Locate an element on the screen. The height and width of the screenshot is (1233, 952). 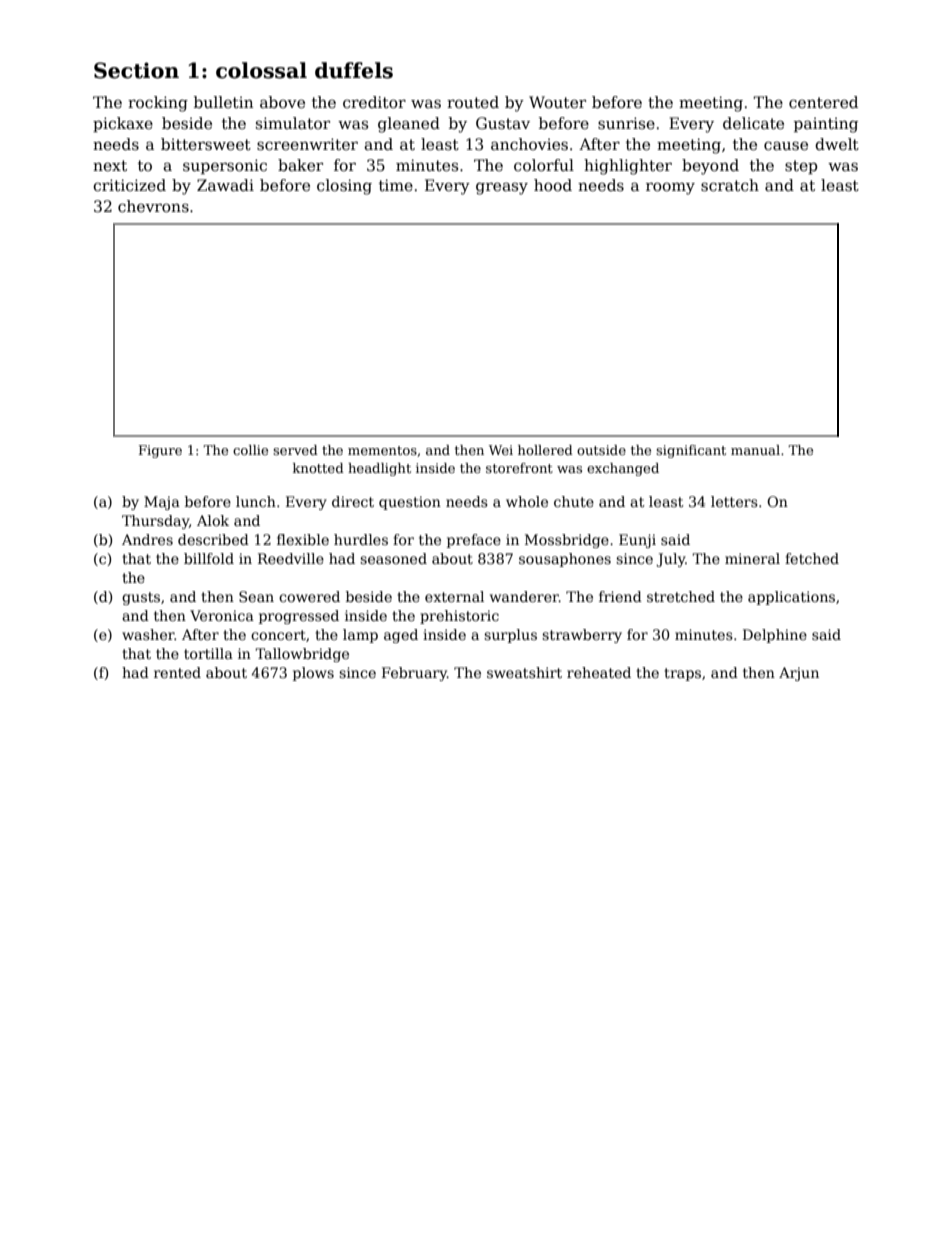
rented is located at coordinates (177, 672).
